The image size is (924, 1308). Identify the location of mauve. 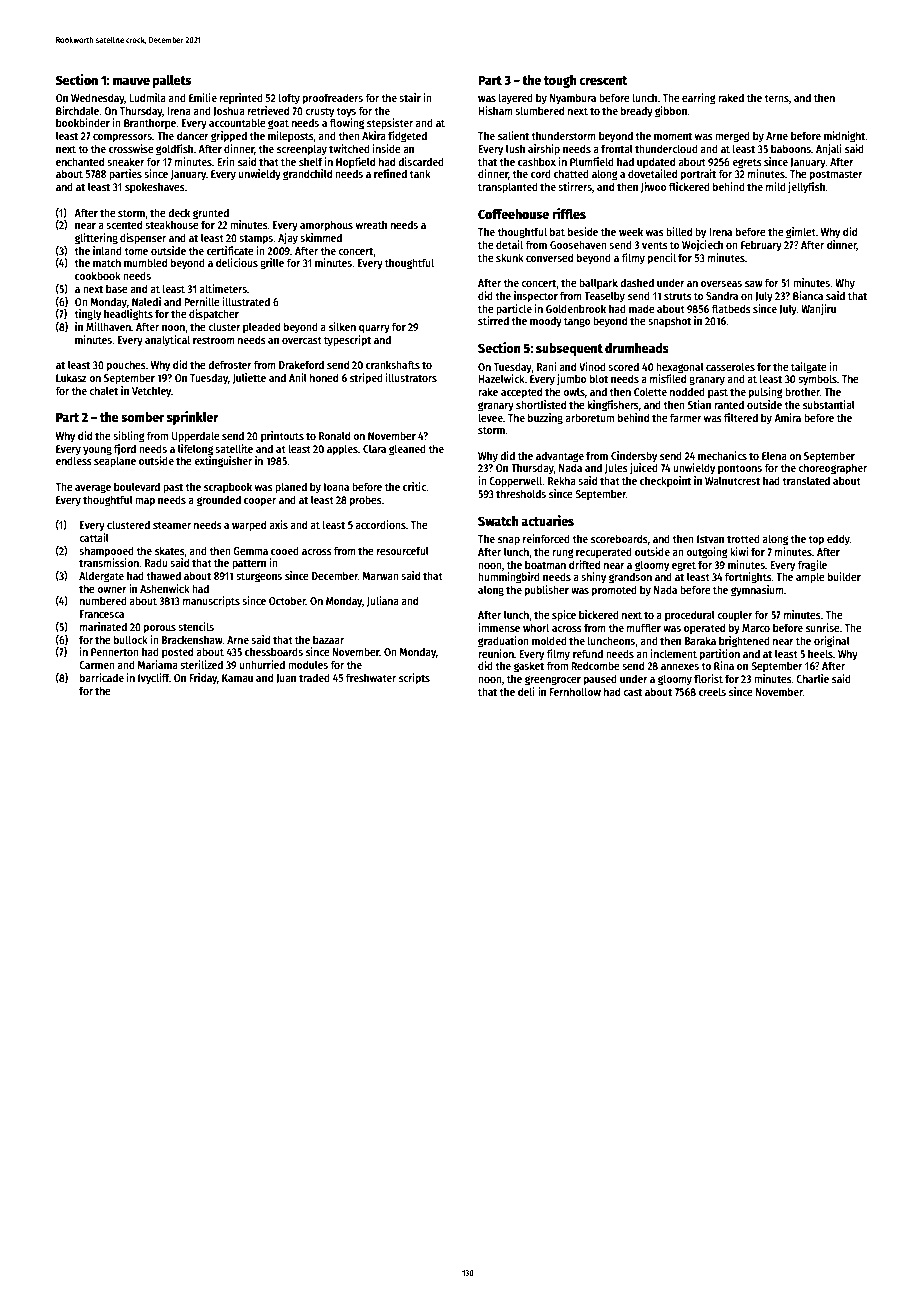
(131, 81).
